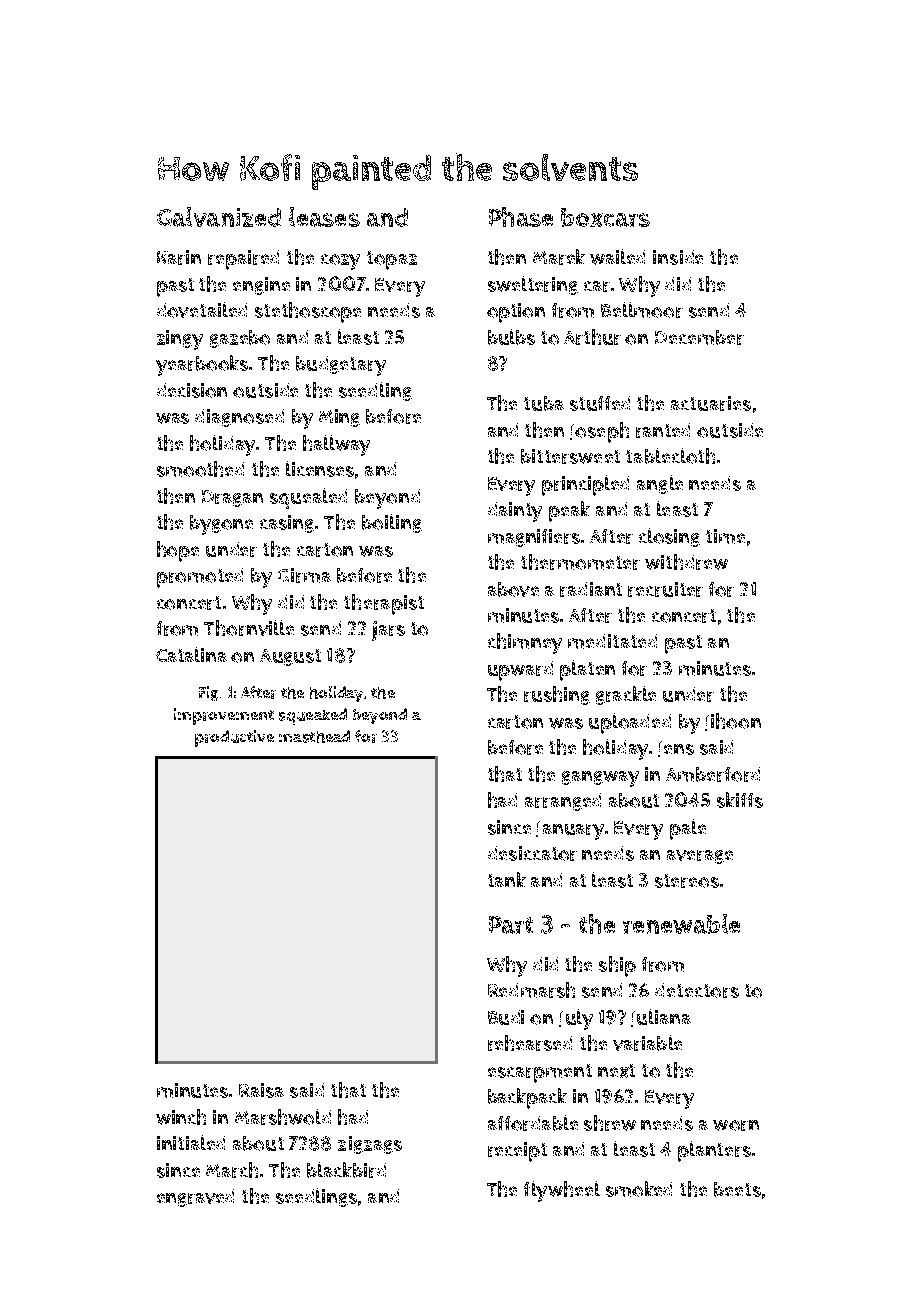 The height and width of the screenshot is (1311, 924). I want to click on boiling, so click(392, 523).
